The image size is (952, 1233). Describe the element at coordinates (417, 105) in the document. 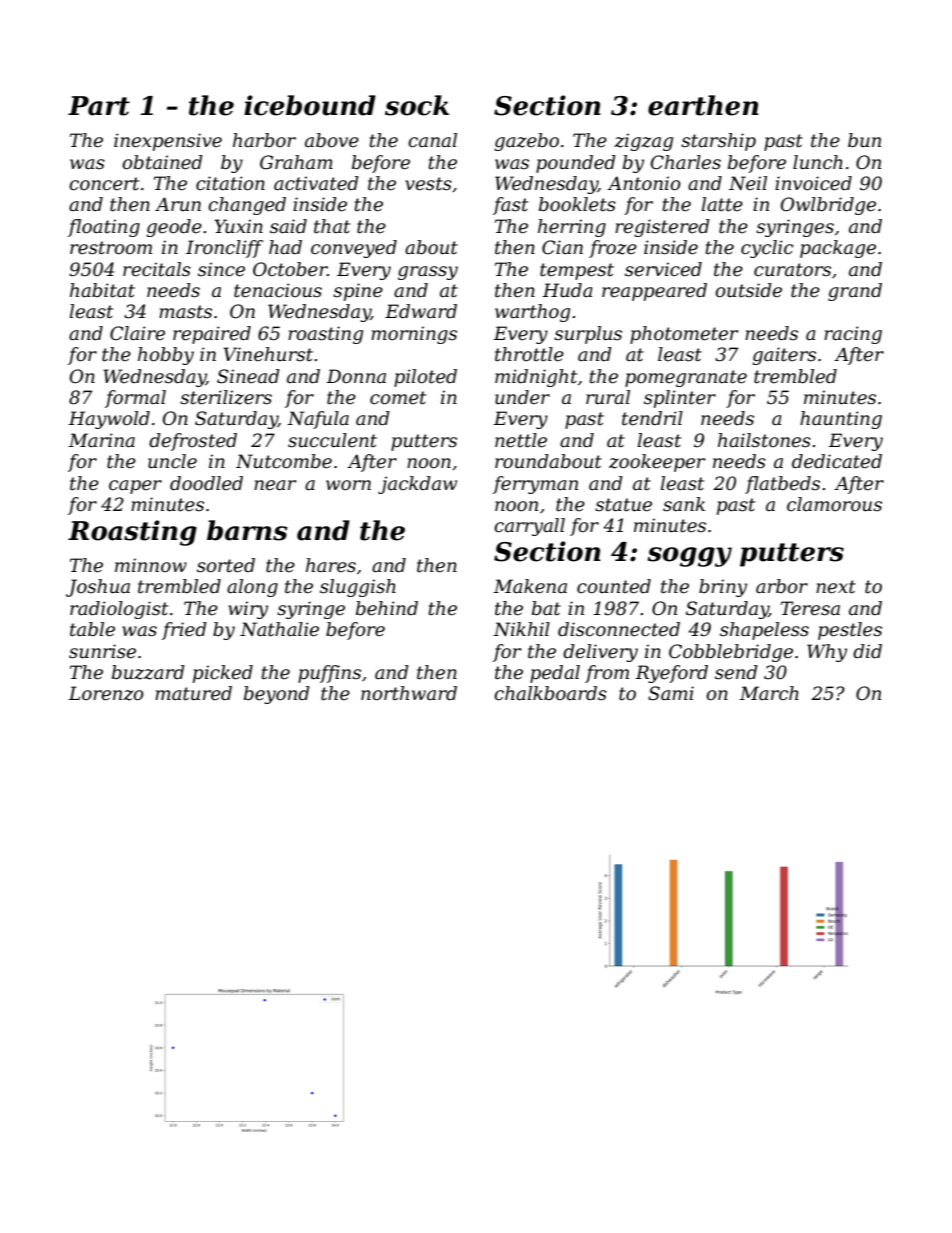

I see `sock` at that location.
